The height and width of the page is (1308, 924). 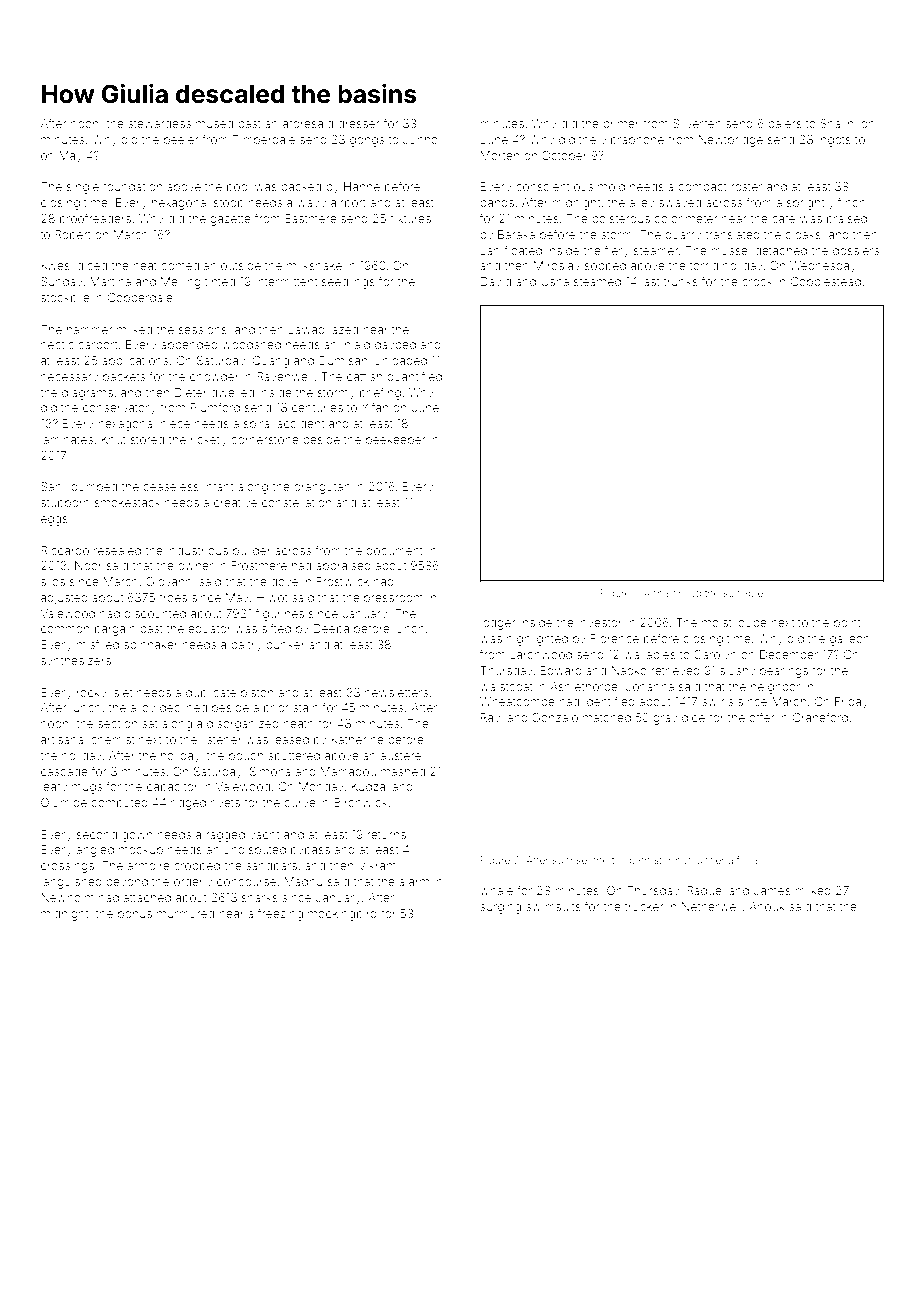 I want to click on beekeeper, so click(x=396, y=441).
